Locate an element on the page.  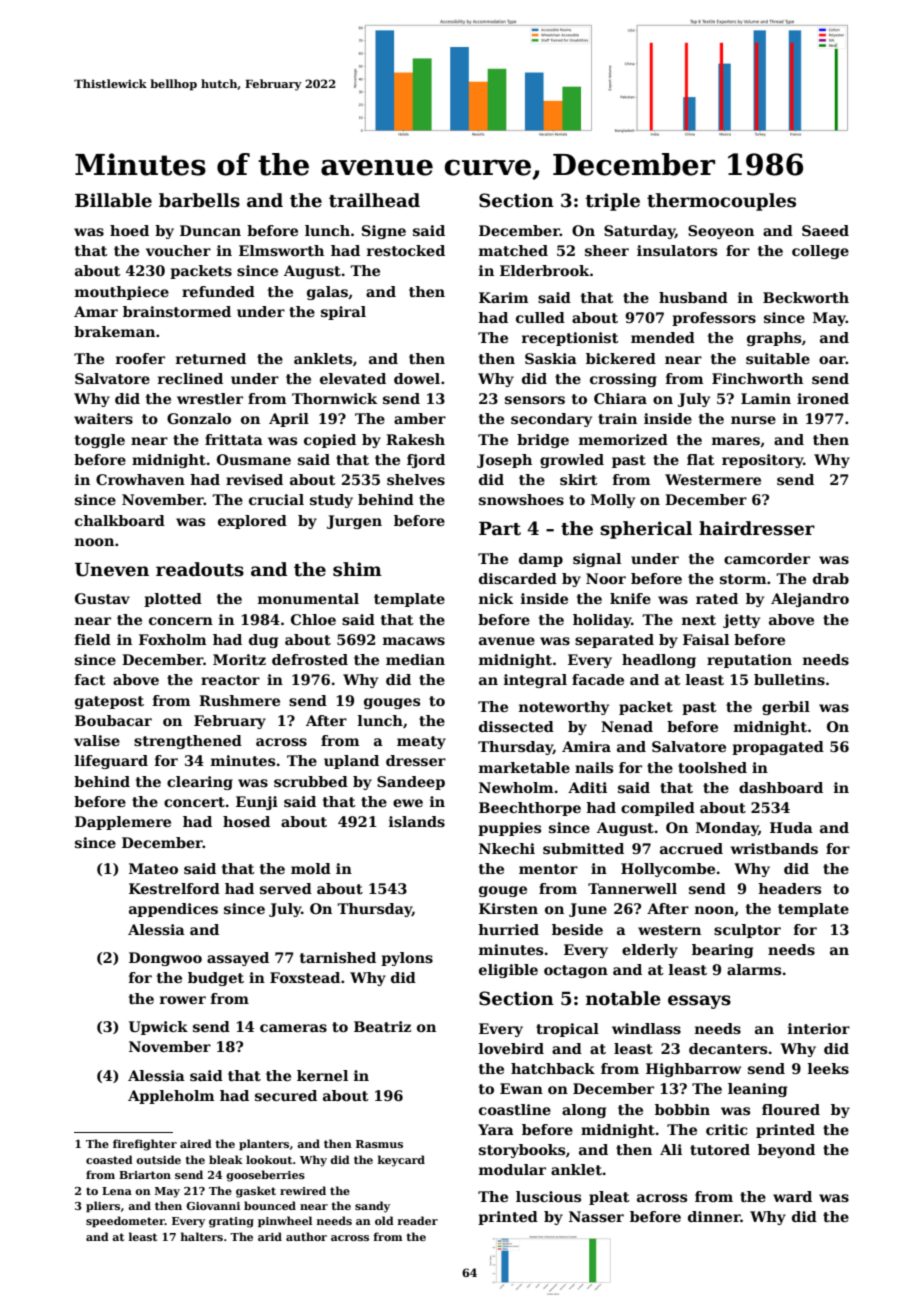
refunded is located at coordinates (218, 291).
